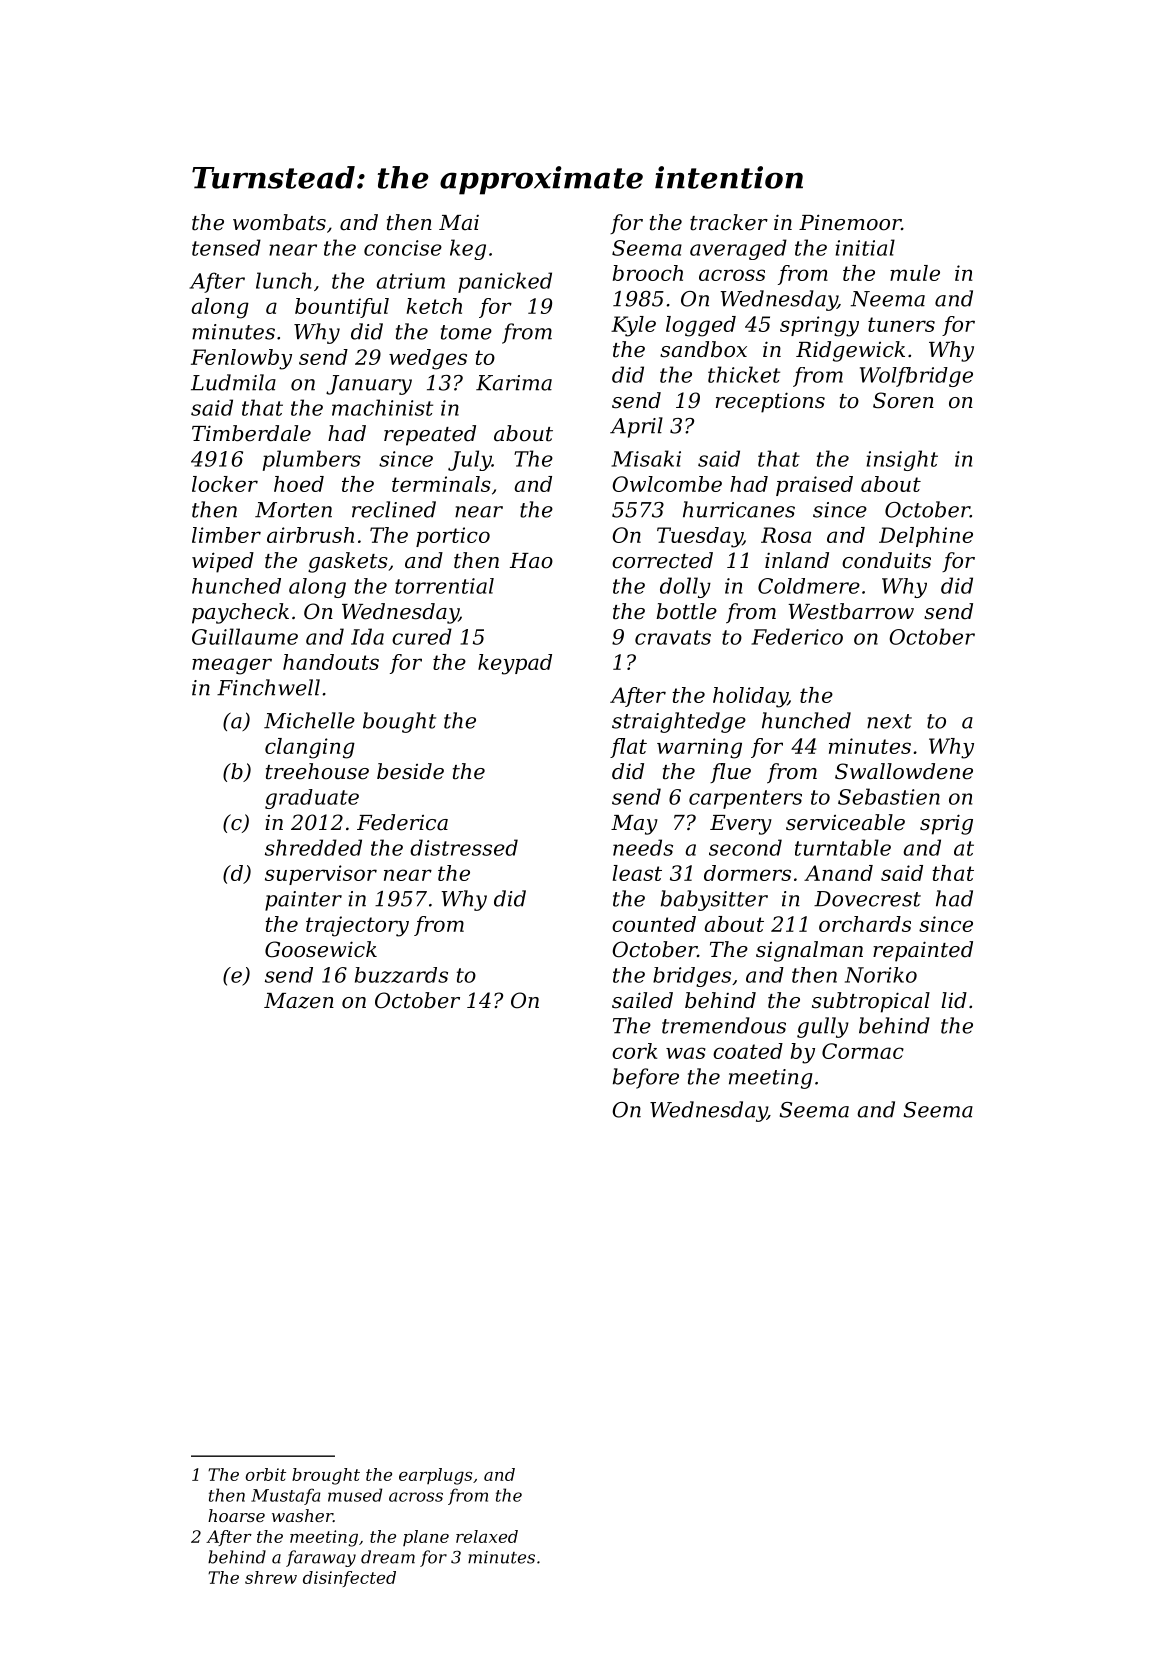  What do you see at coordinates (265, 1474) in the screenshot?
I see `orbit` at bounding box center [265, 1474].
